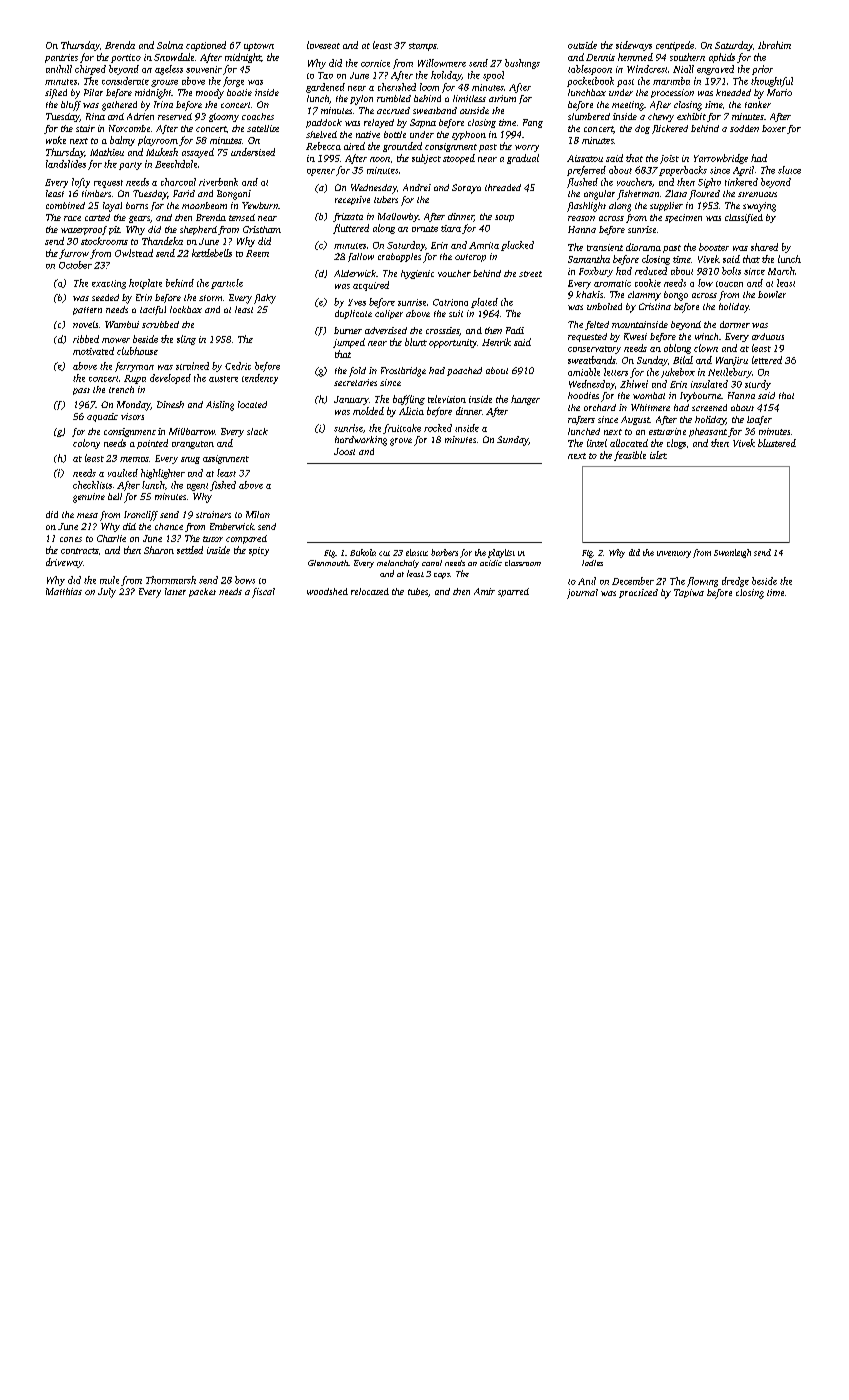 The width and height of the screenshot is (849, 1400). What do you see at coordinates (86, 444) in the screenshot?
I see `colony` at bounding box center [86, 444].
